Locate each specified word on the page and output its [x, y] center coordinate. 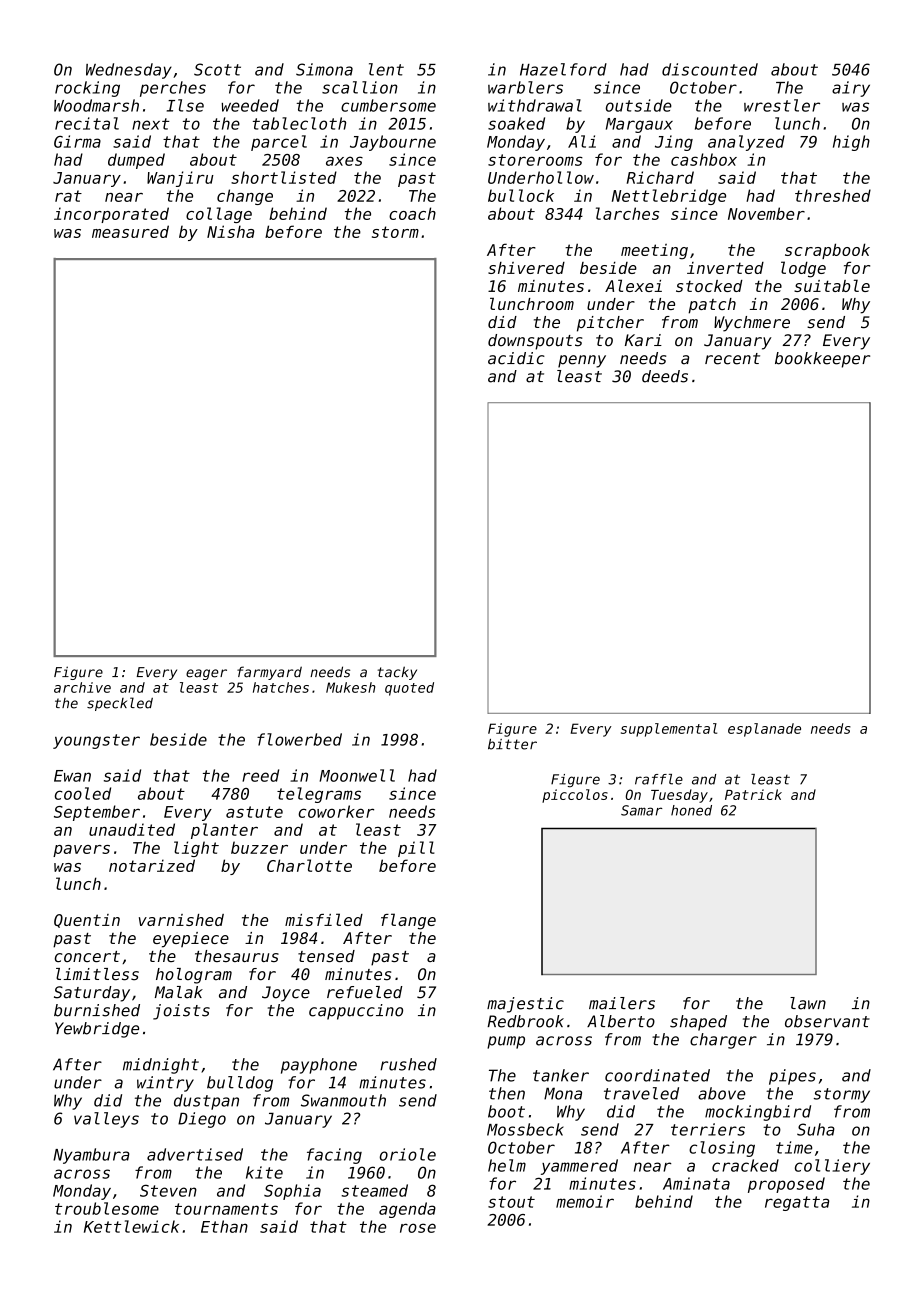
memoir [585, 1201]
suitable [832, 285]
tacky [397, 673]
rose [418, 1228]
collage [219, 215]
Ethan [224, 1226]
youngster [96, 741]
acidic [516, 358]
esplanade [764, 730]
